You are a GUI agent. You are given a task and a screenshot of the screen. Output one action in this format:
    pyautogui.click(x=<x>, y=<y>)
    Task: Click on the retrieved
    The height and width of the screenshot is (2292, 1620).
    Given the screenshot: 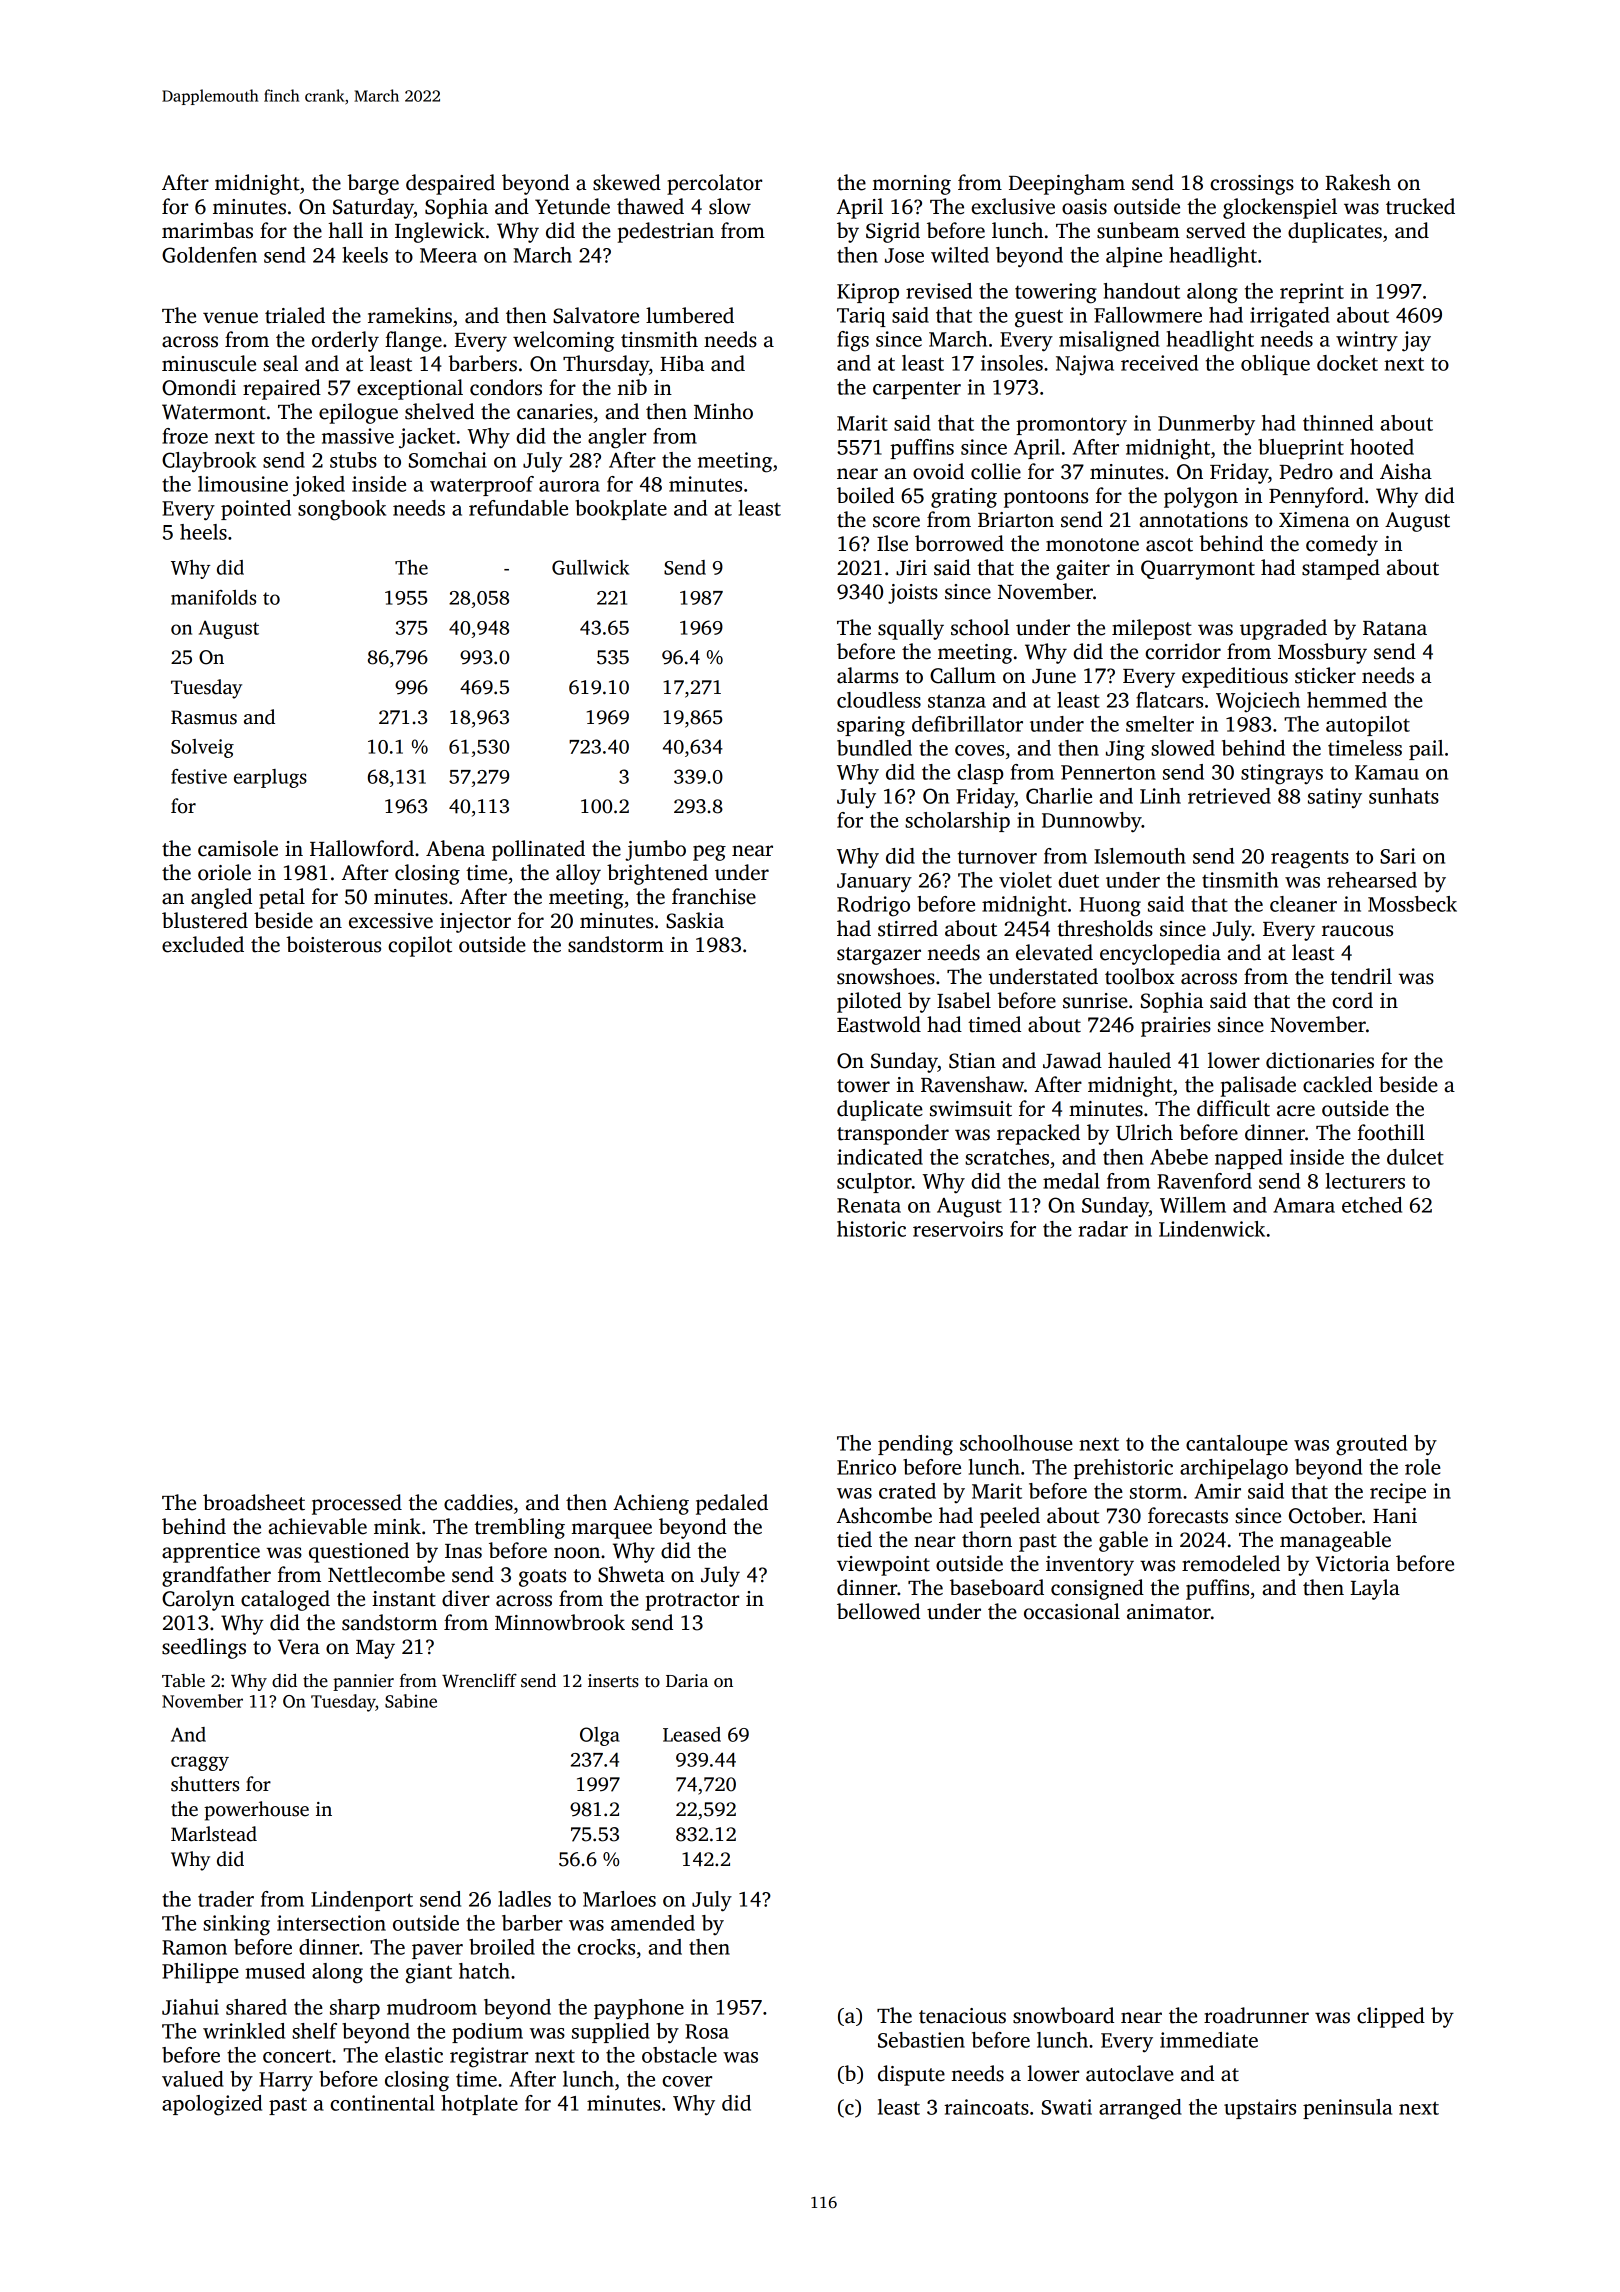 What is the action you would take?
    pyautogui.click(x=1229, y=796)
